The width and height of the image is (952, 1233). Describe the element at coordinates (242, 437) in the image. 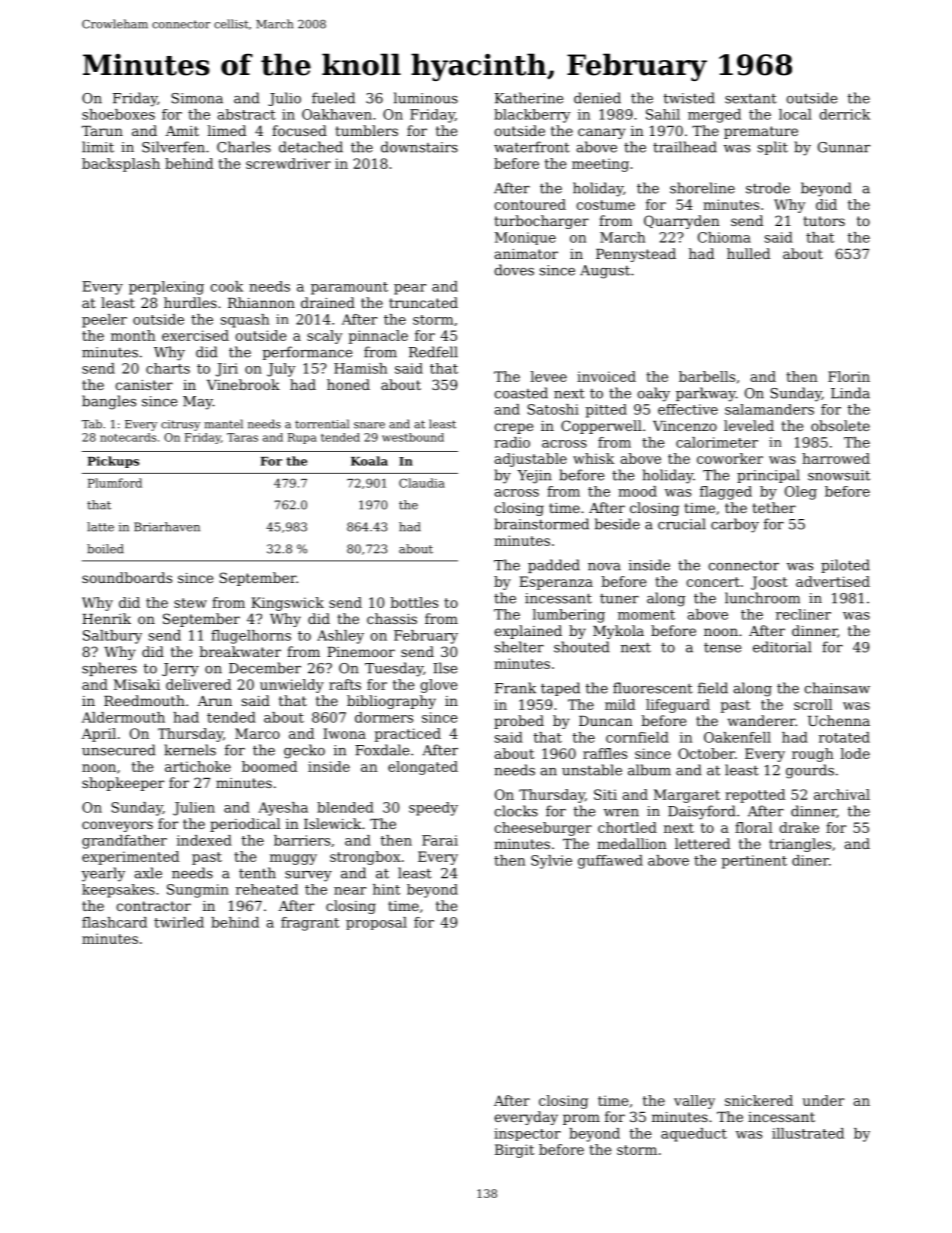

I see `Taras` at that location.
